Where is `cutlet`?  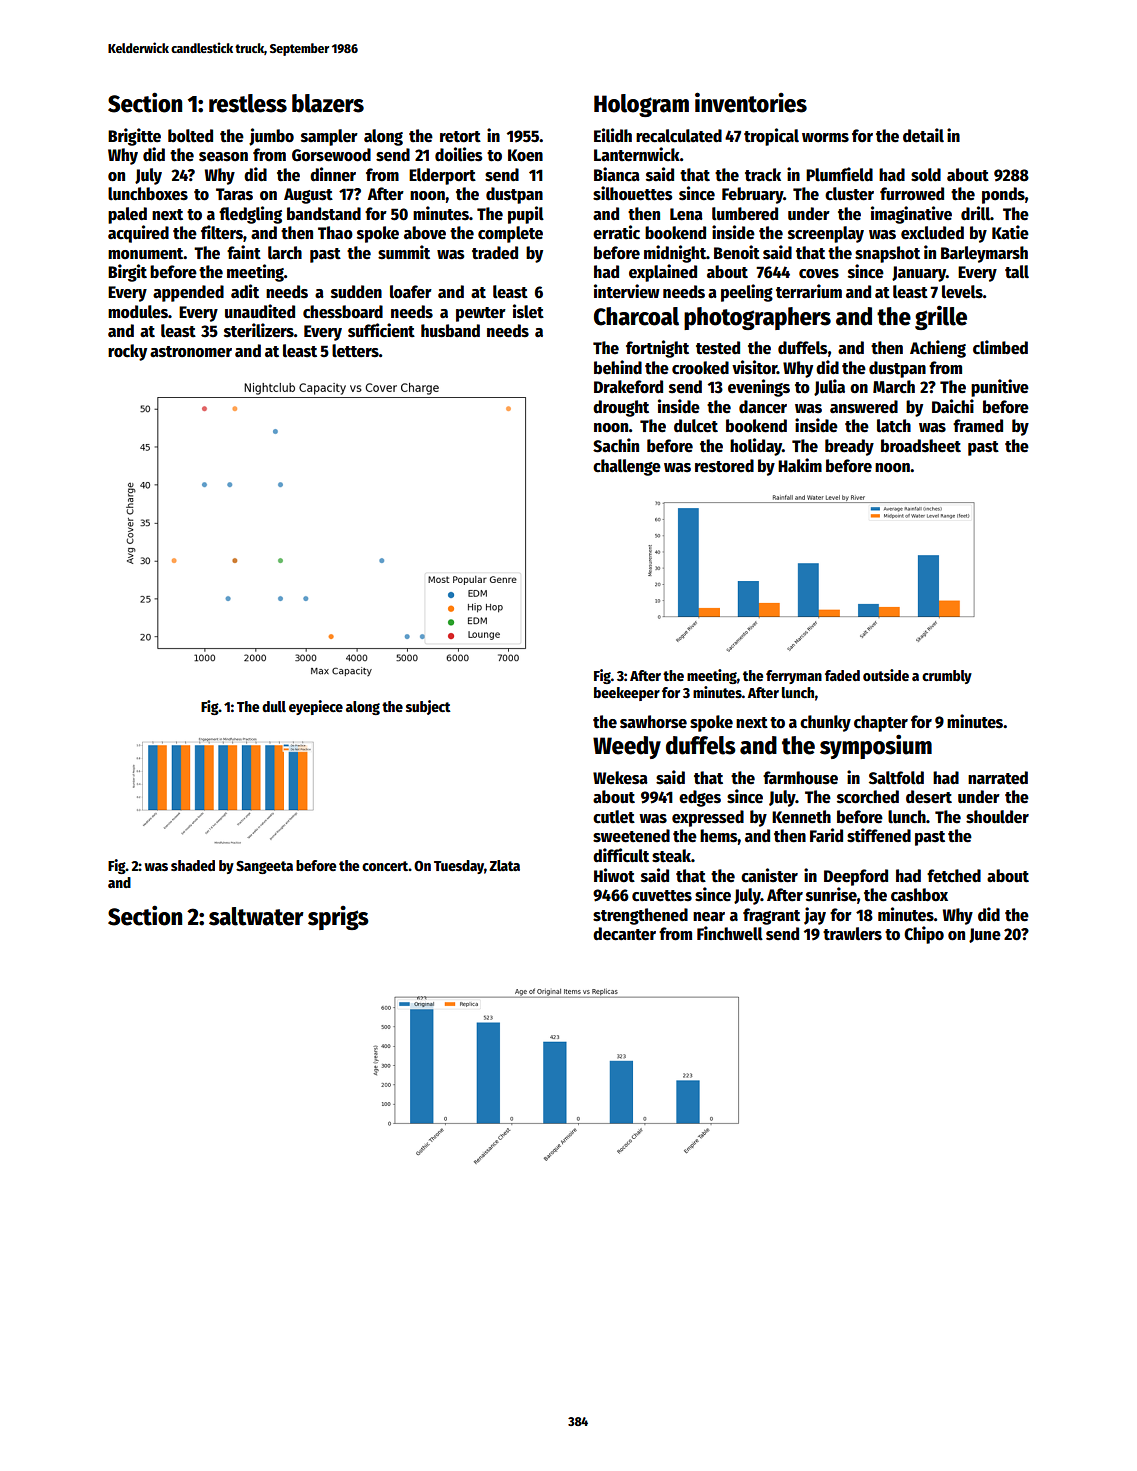 cutlet is located at coordinates (614, 817).
